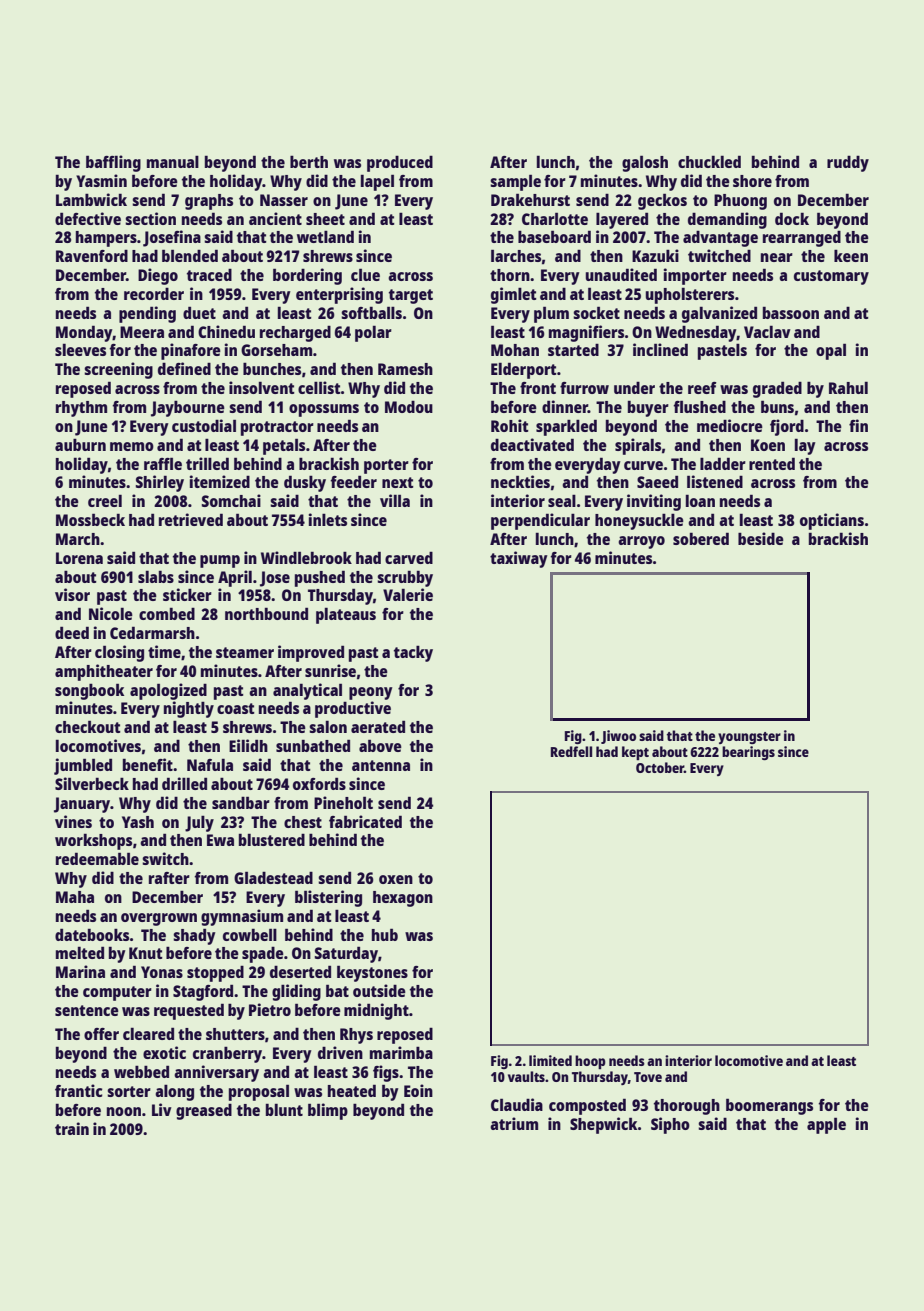 This image has width=924, height=1311. What do you see at coordinates (284, 200) in the image?
I see `Nasser` at bounding box center [284, 200].
